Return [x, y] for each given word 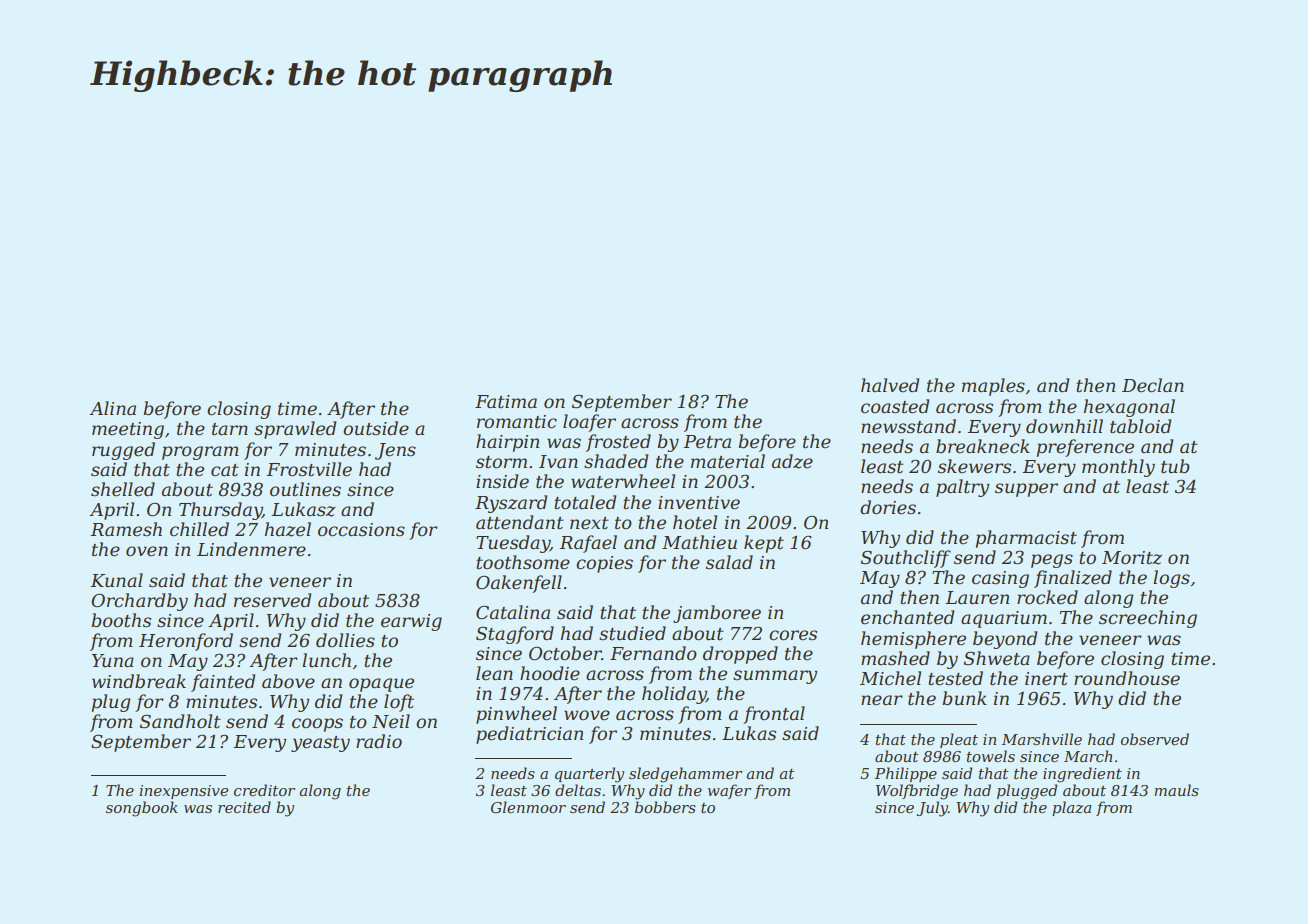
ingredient [1082, 775]
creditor [264, 790]
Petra [707, 442]
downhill [1064, 426]
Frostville [309, 469]
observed [1155, 739]
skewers [974, 466]
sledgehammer [685, 775]
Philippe [906, 774]
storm [501, 462]
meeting [128, 430]
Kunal [116, 580]
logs [1171, 579]
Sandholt [180, 721]
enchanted [907, 617]
